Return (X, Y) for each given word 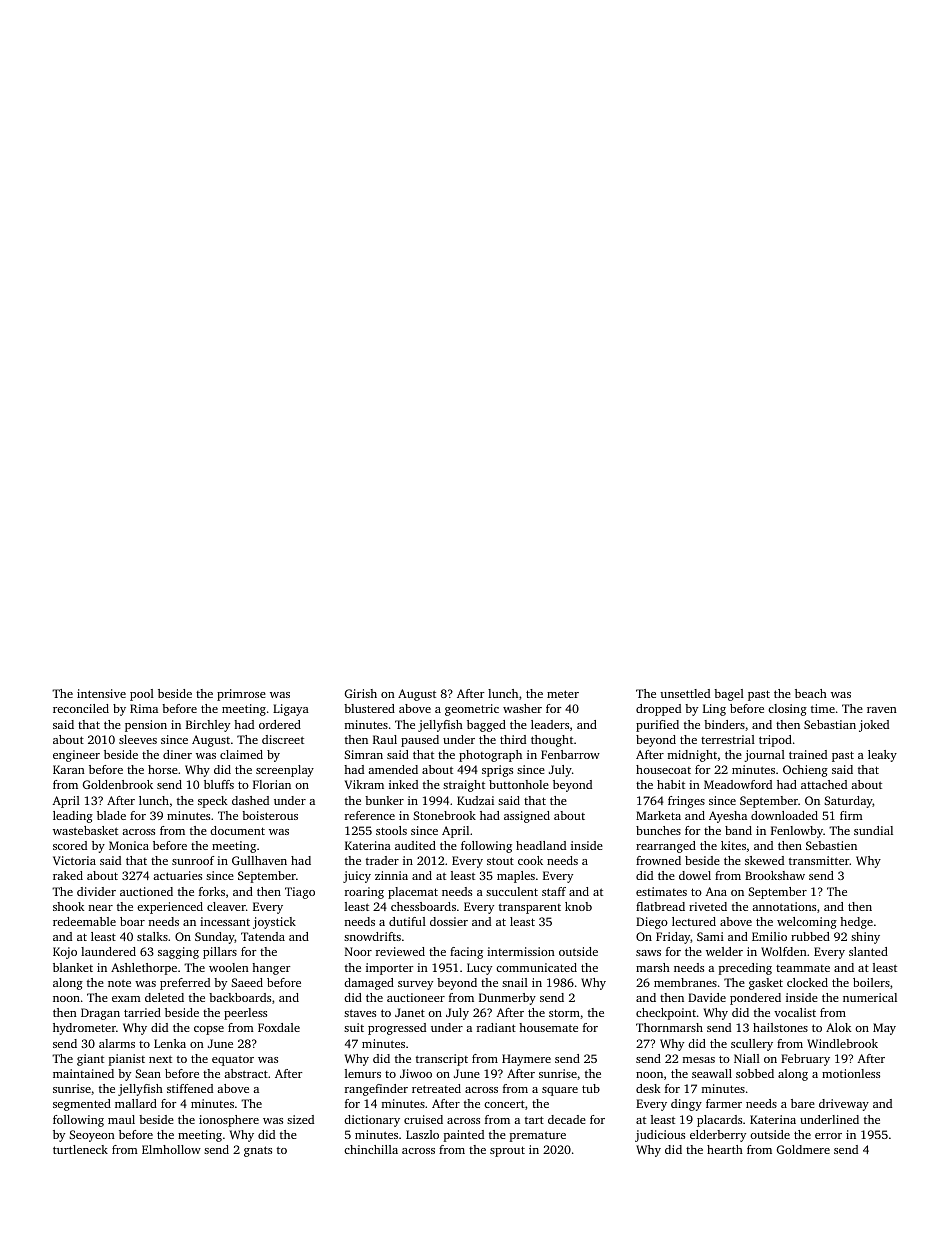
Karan (69, 769)
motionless (851, 1073)
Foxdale (279, 1027)
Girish (361, 693)
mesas (699, 1060)
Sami (710, 936)
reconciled (81, 708)
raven (882, 710)
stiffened (190, 1088)
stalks (152, 936)
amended (393, 769)
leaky (882, 756)
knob (578, 906)
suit (354, 1027)
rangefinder (376, 1090)
